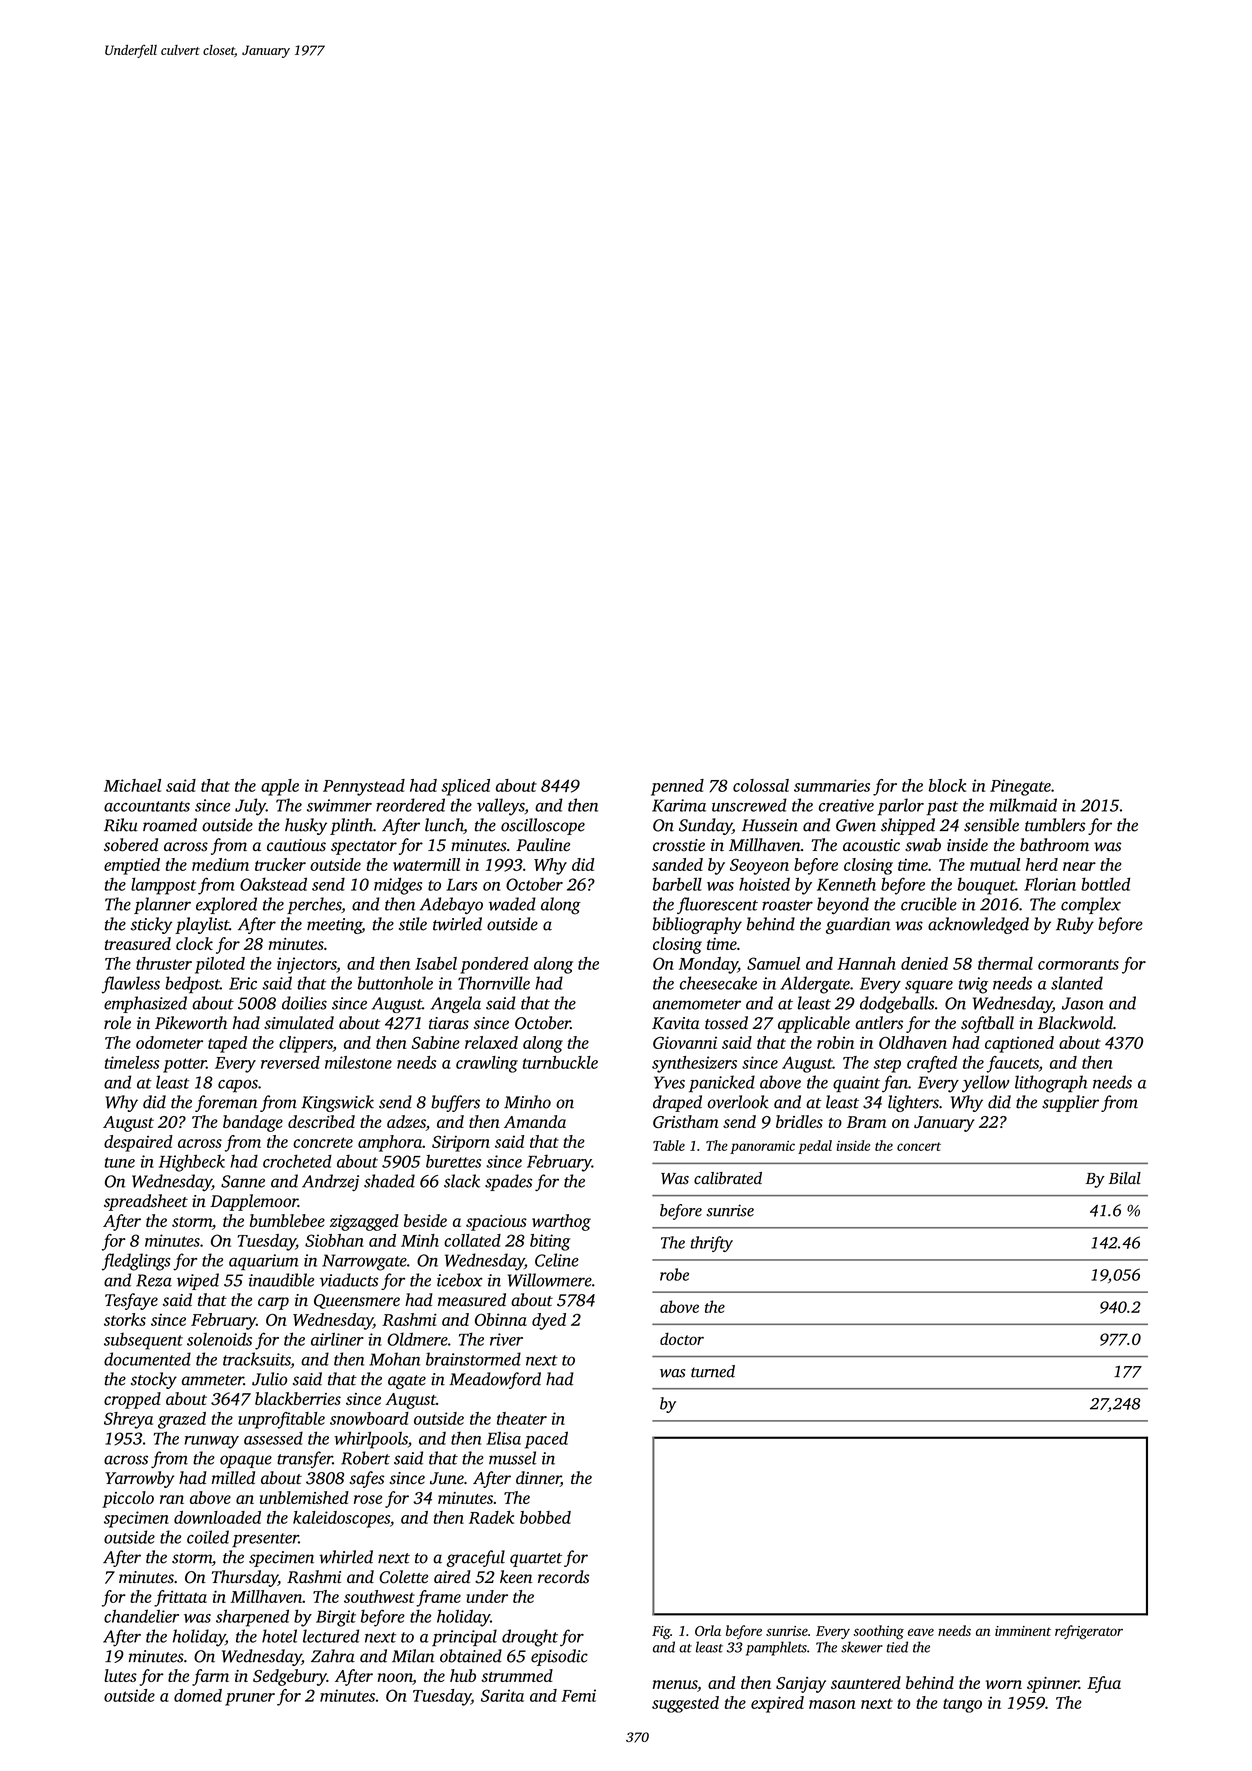 Image resolution: width=1252 pixels, height=1771 pixels. What do you see at coordinates (132, 785) in the image?
I see `Michael` at bounding box center [132, 785].
